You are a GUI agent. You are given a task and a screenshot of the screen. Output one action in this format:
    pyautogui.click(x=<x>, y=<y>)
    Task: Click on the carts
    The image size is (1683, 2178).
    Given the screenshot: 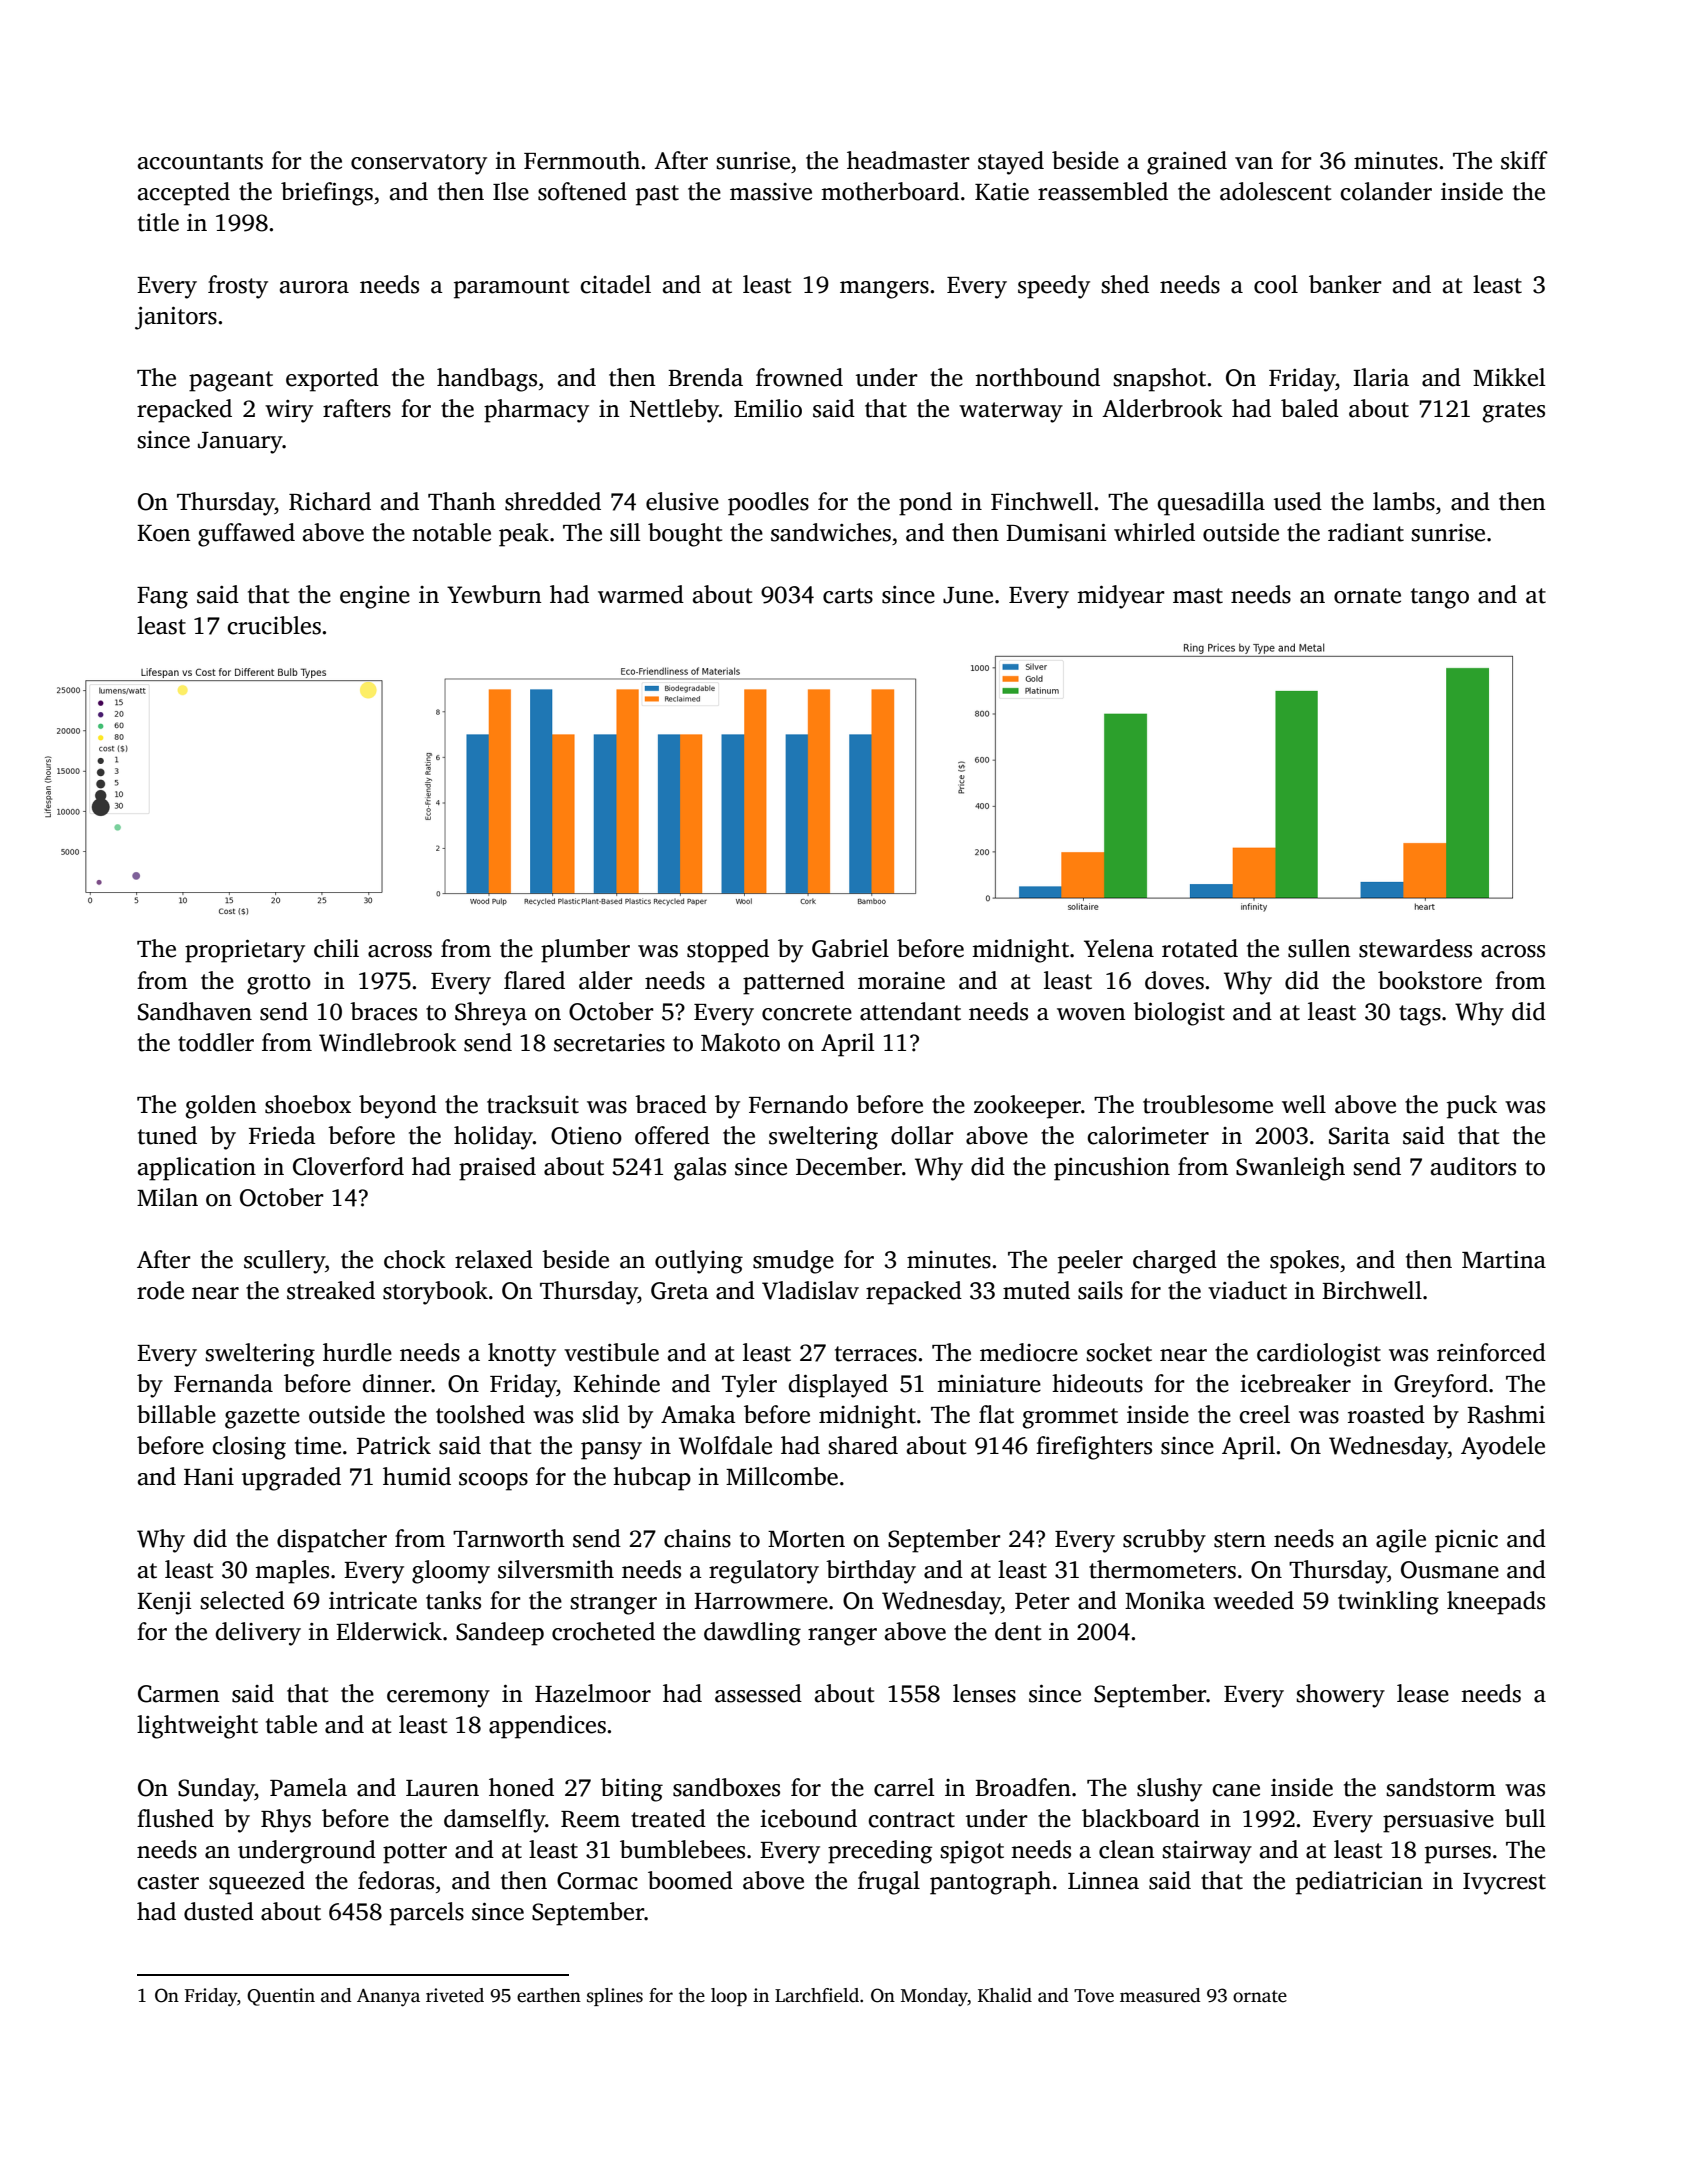 What is the action you would take?
    pyautogui.click(x=848, y=596)
